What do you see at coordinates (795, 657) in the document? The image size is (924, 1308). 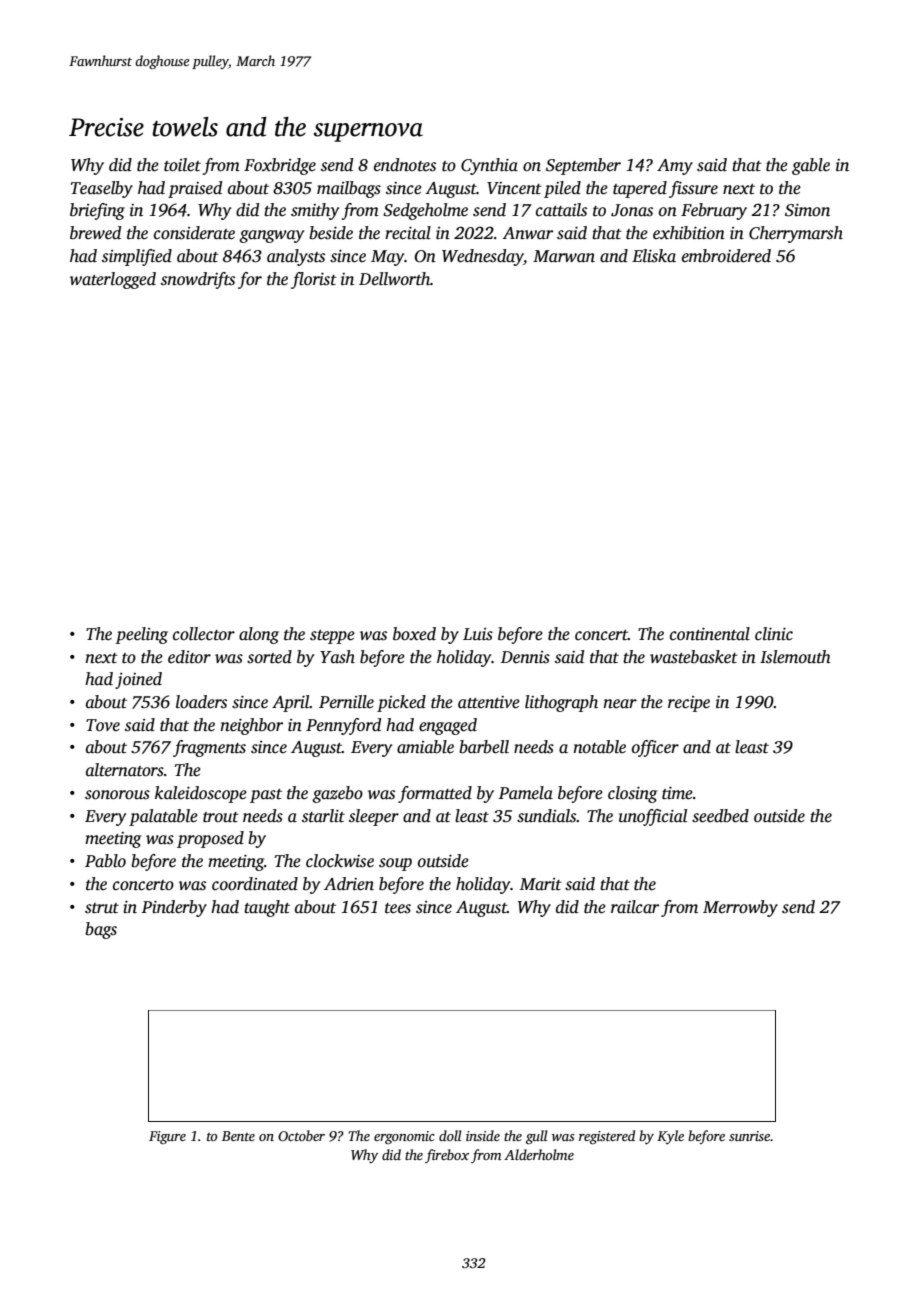 I see `Islemouth` at bounding box center [795, 657].
